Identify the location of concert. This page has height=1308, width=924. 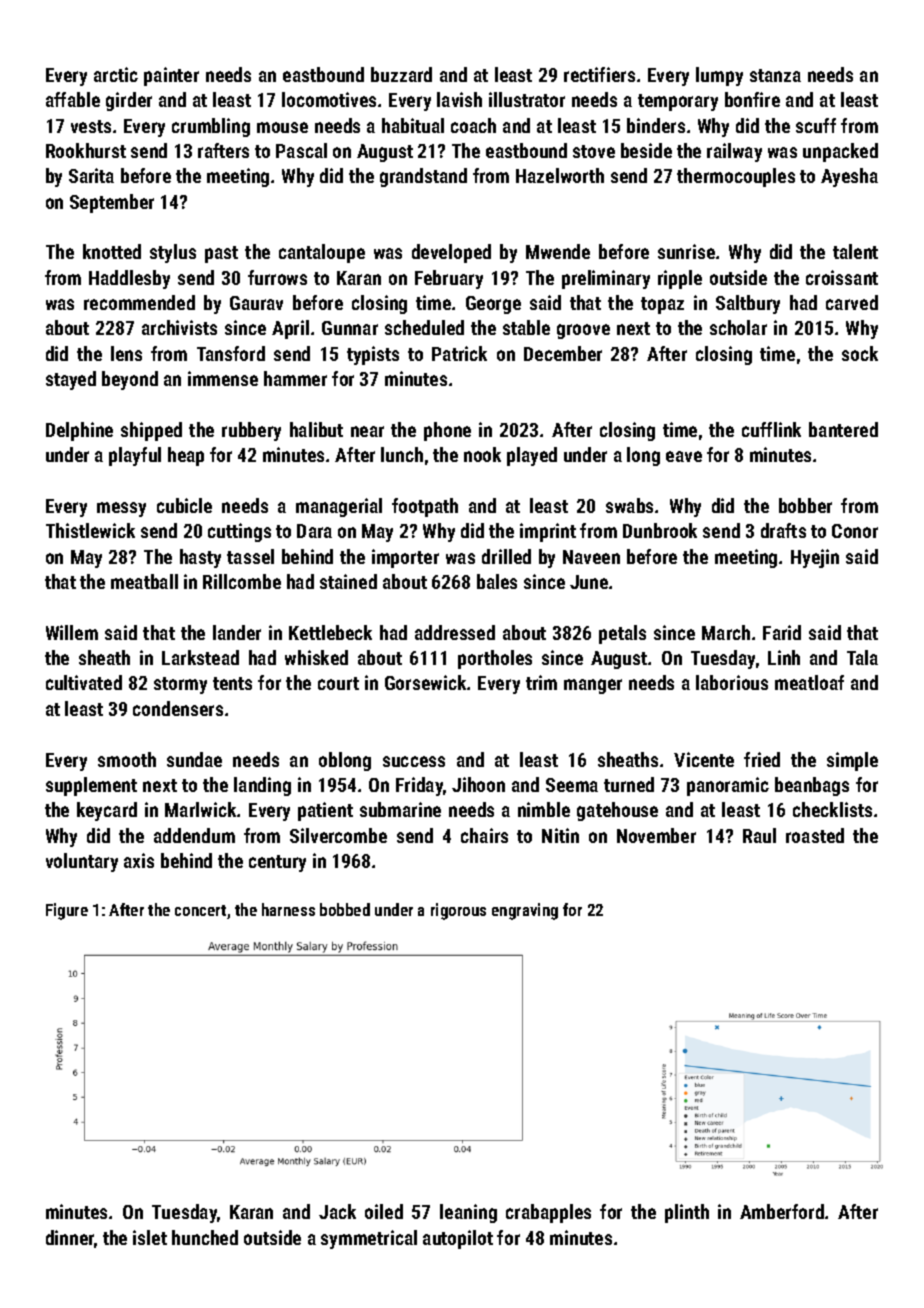
(200, 910).
